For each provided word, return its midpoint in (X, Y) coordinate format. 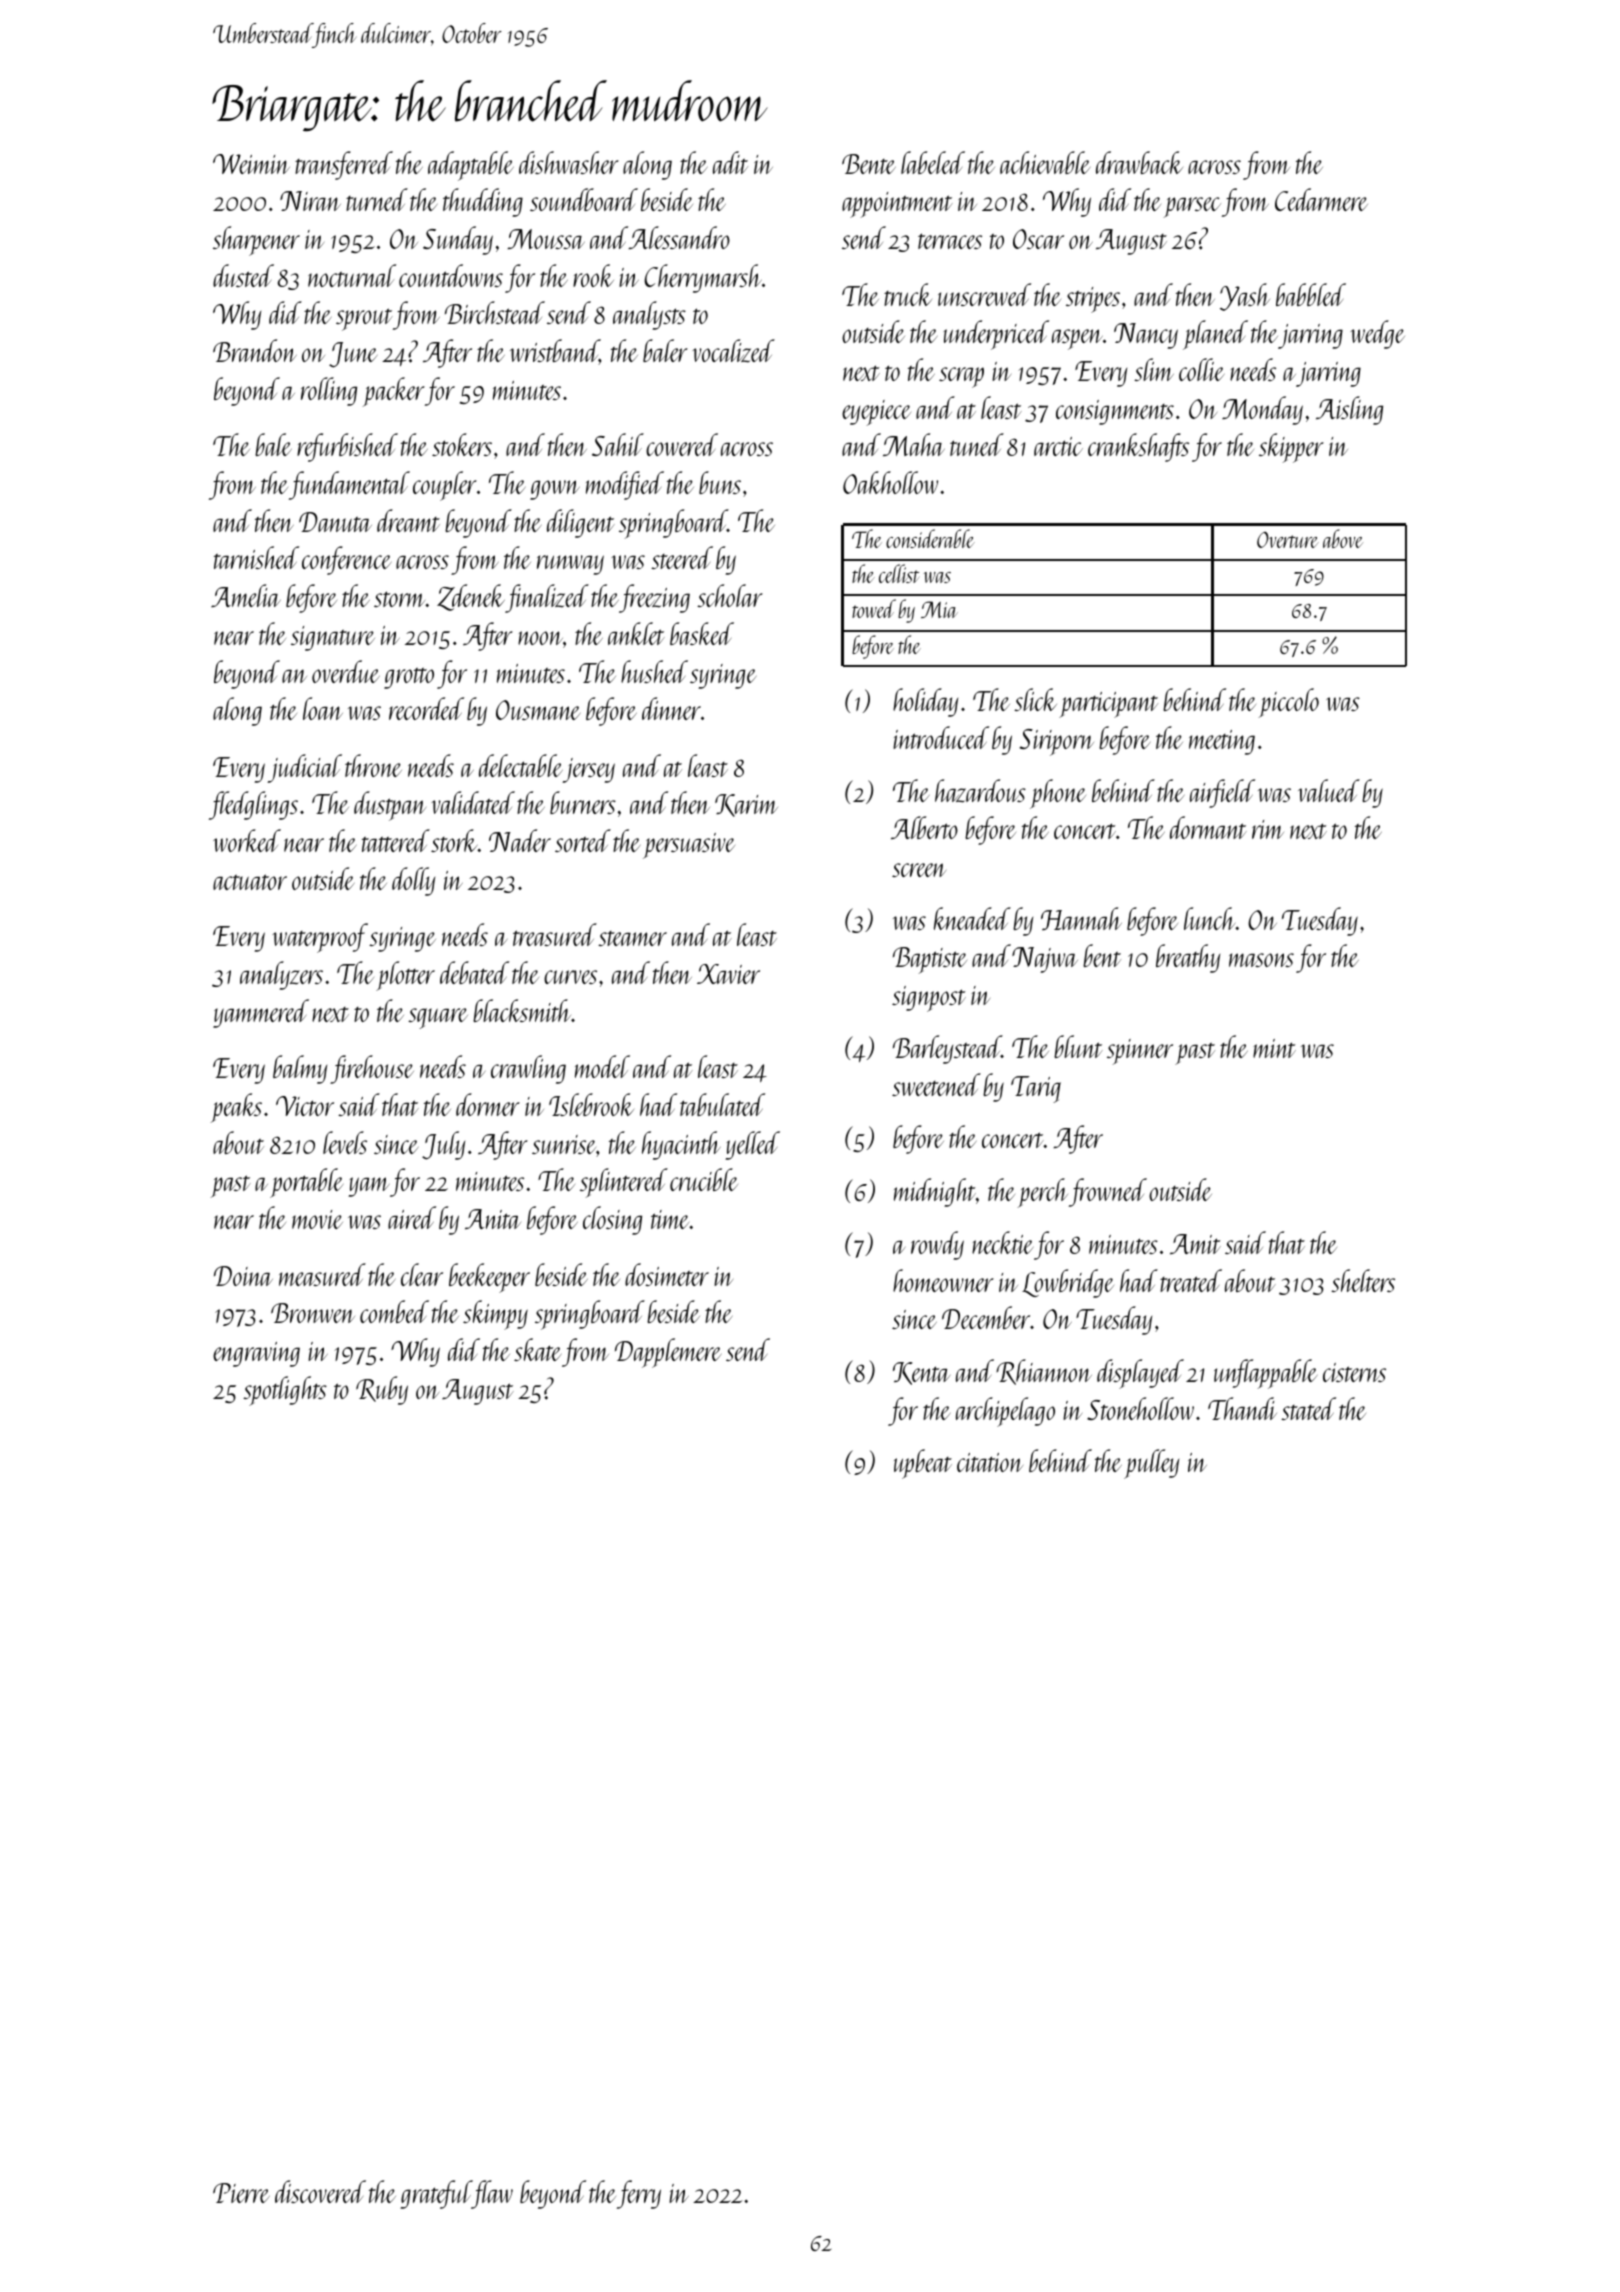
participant (1108, 705)
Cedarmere (1321, 199)
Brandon (255, 350)
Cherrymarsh (703, 278)
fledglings (253, 805)
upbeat (923, 1464)
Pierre (241, 2193)
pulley (1151, 1464)
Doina (243, 1276)
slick (1035, 699)
